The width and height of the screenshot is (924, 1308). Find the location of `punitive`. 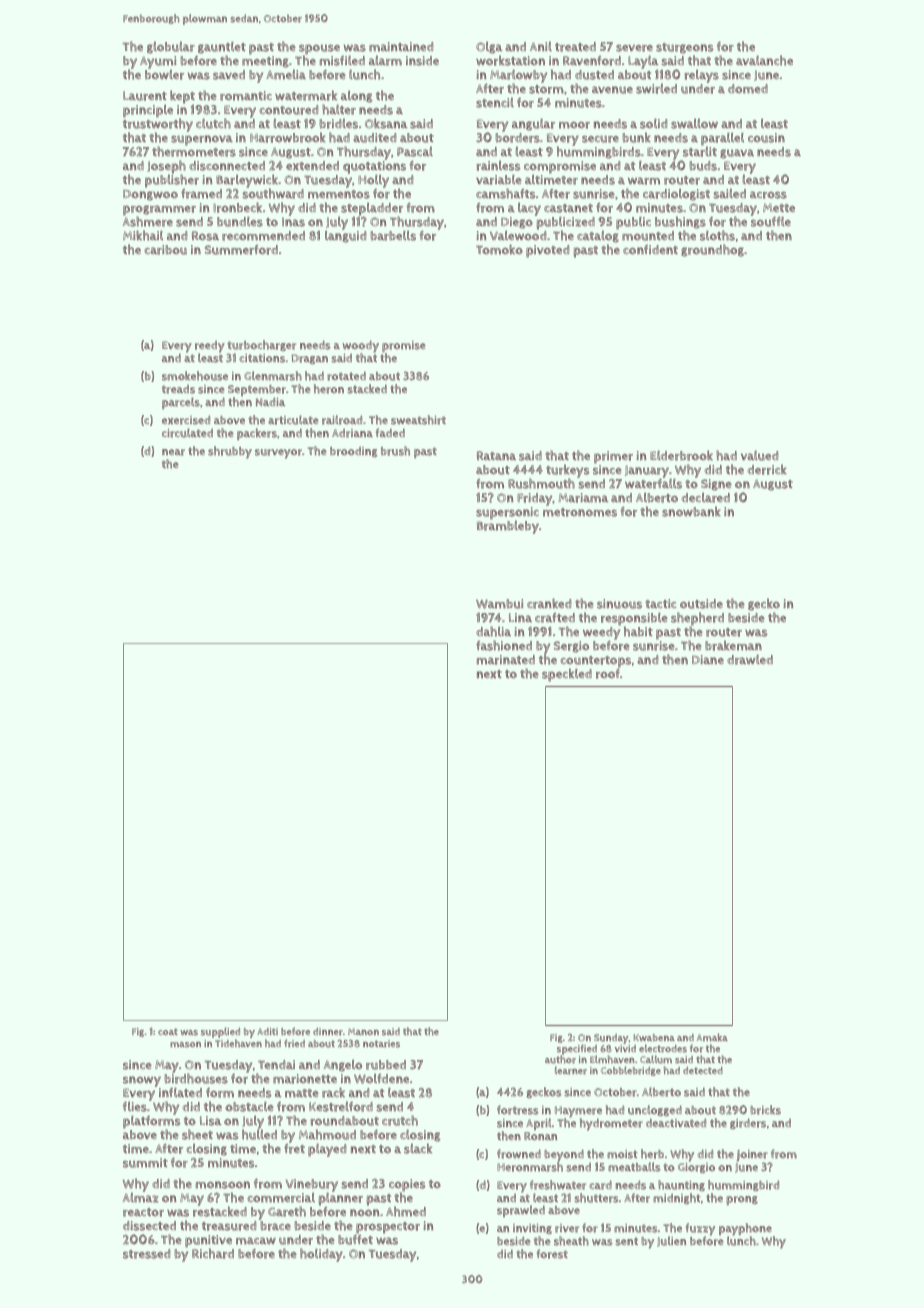

punitive is located at coordinates (208, 1242).
